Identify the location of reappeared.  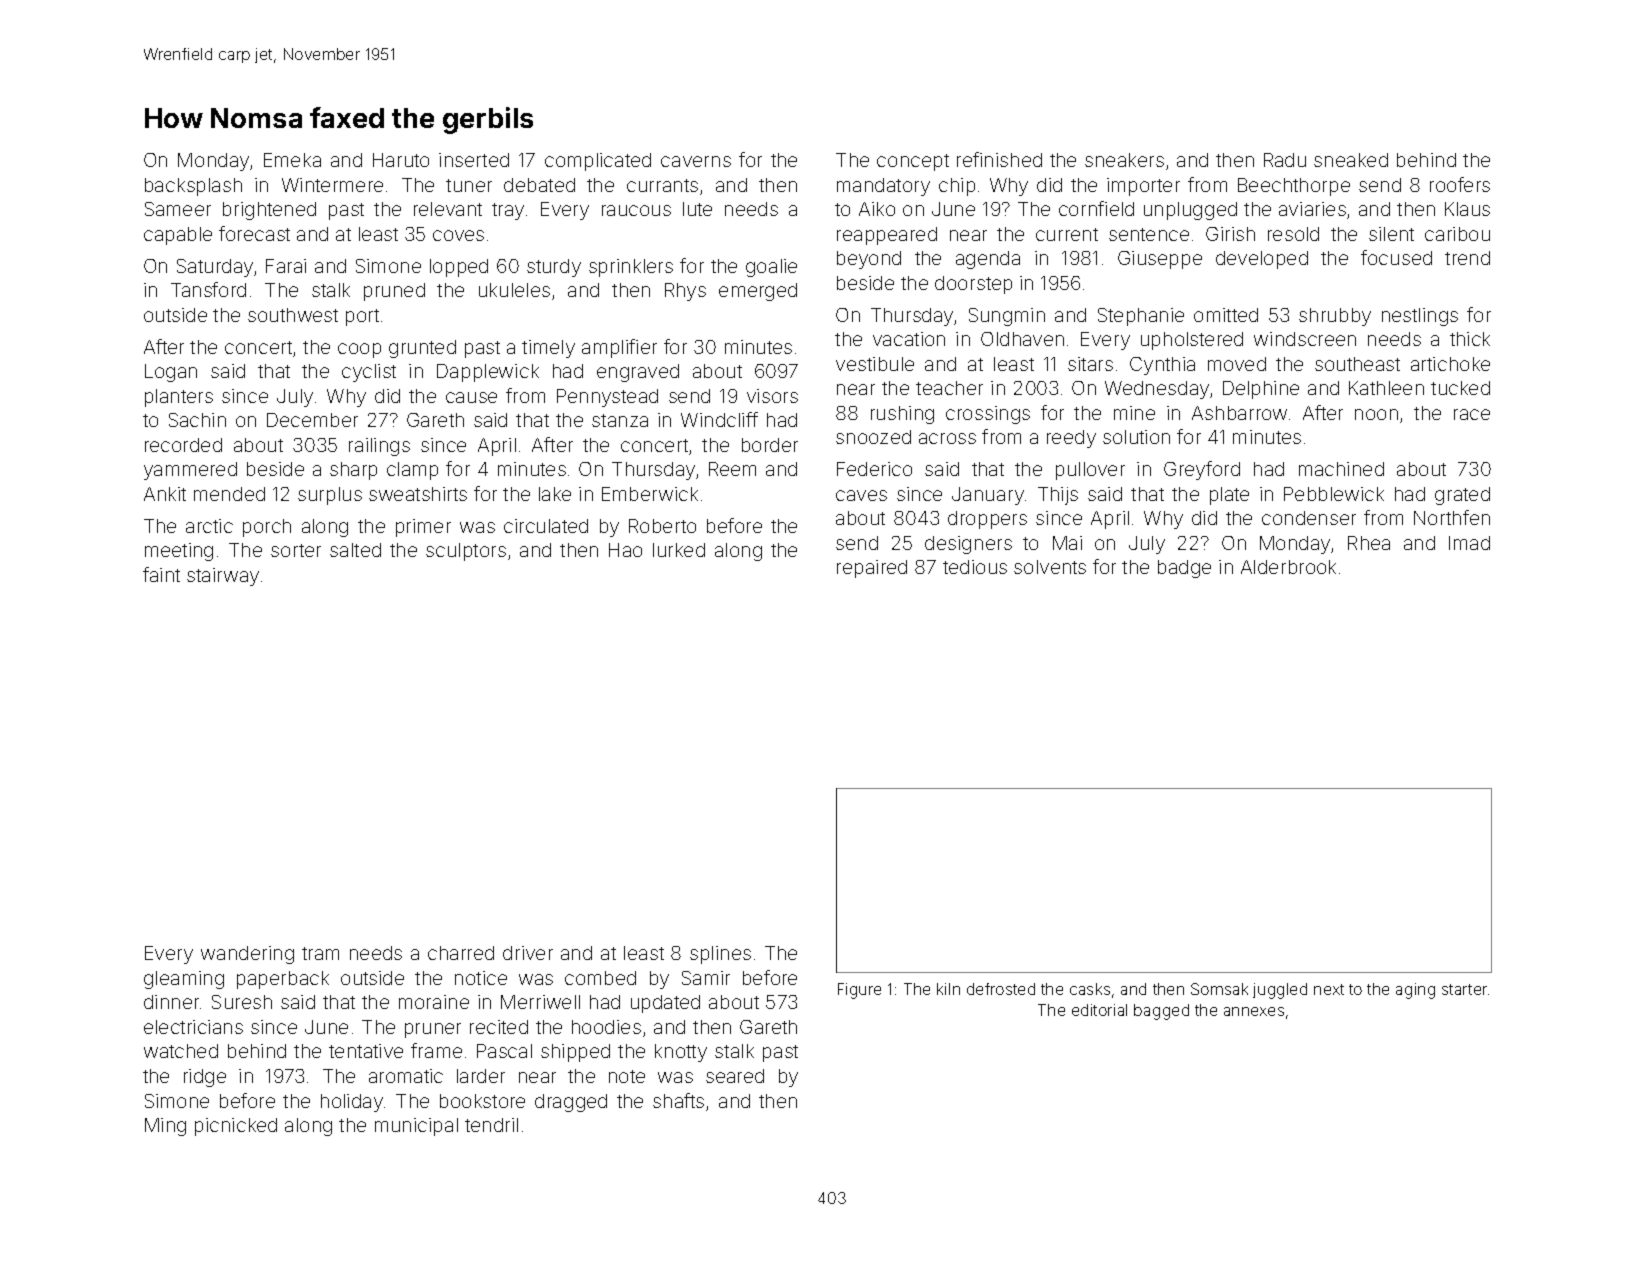
(887, 236).
